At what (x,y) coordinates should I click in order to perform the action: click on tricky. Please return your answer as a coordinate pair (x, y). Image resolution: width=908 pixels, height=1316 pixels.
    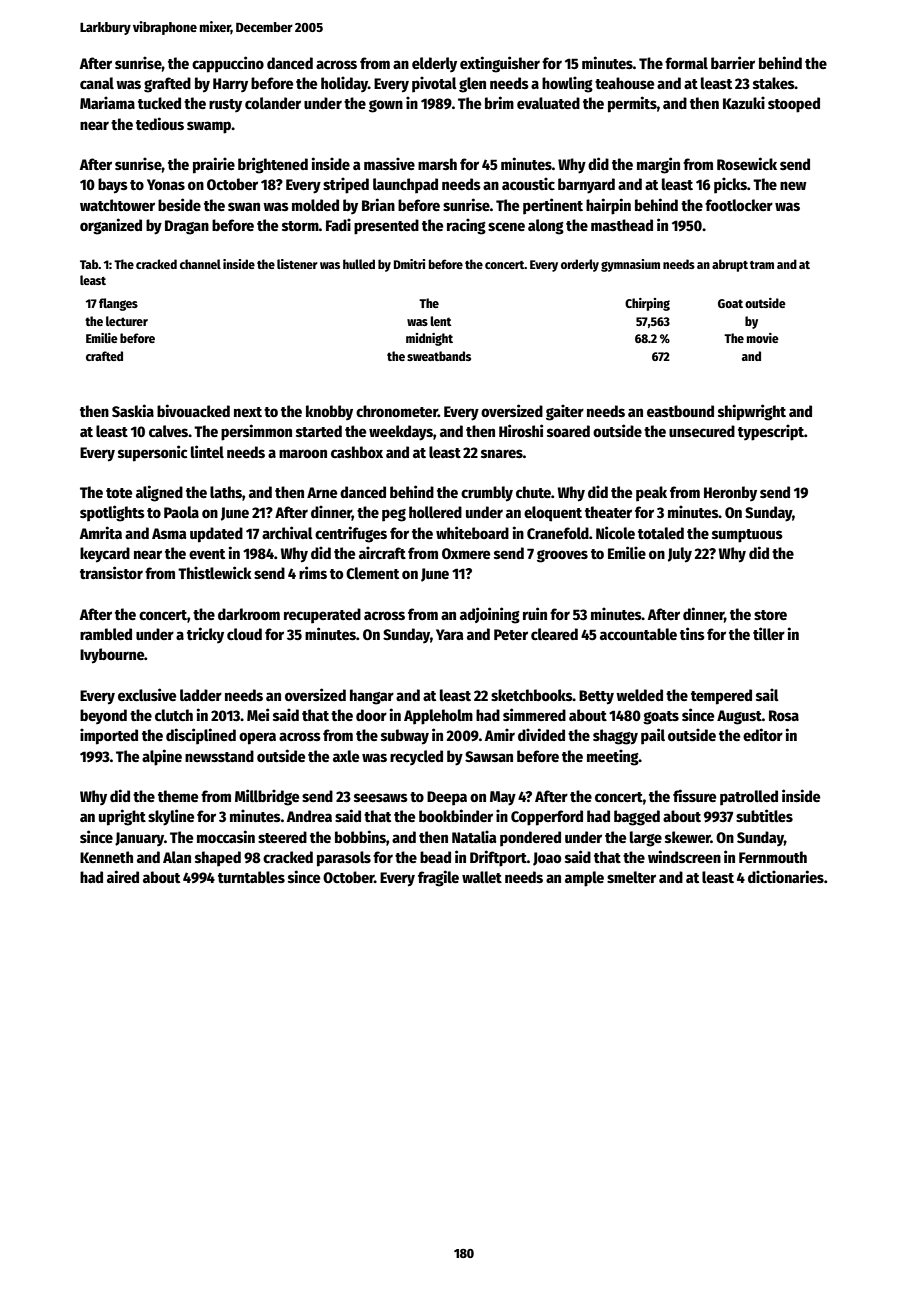
    Looking at the image, I should click on (205, 635).
